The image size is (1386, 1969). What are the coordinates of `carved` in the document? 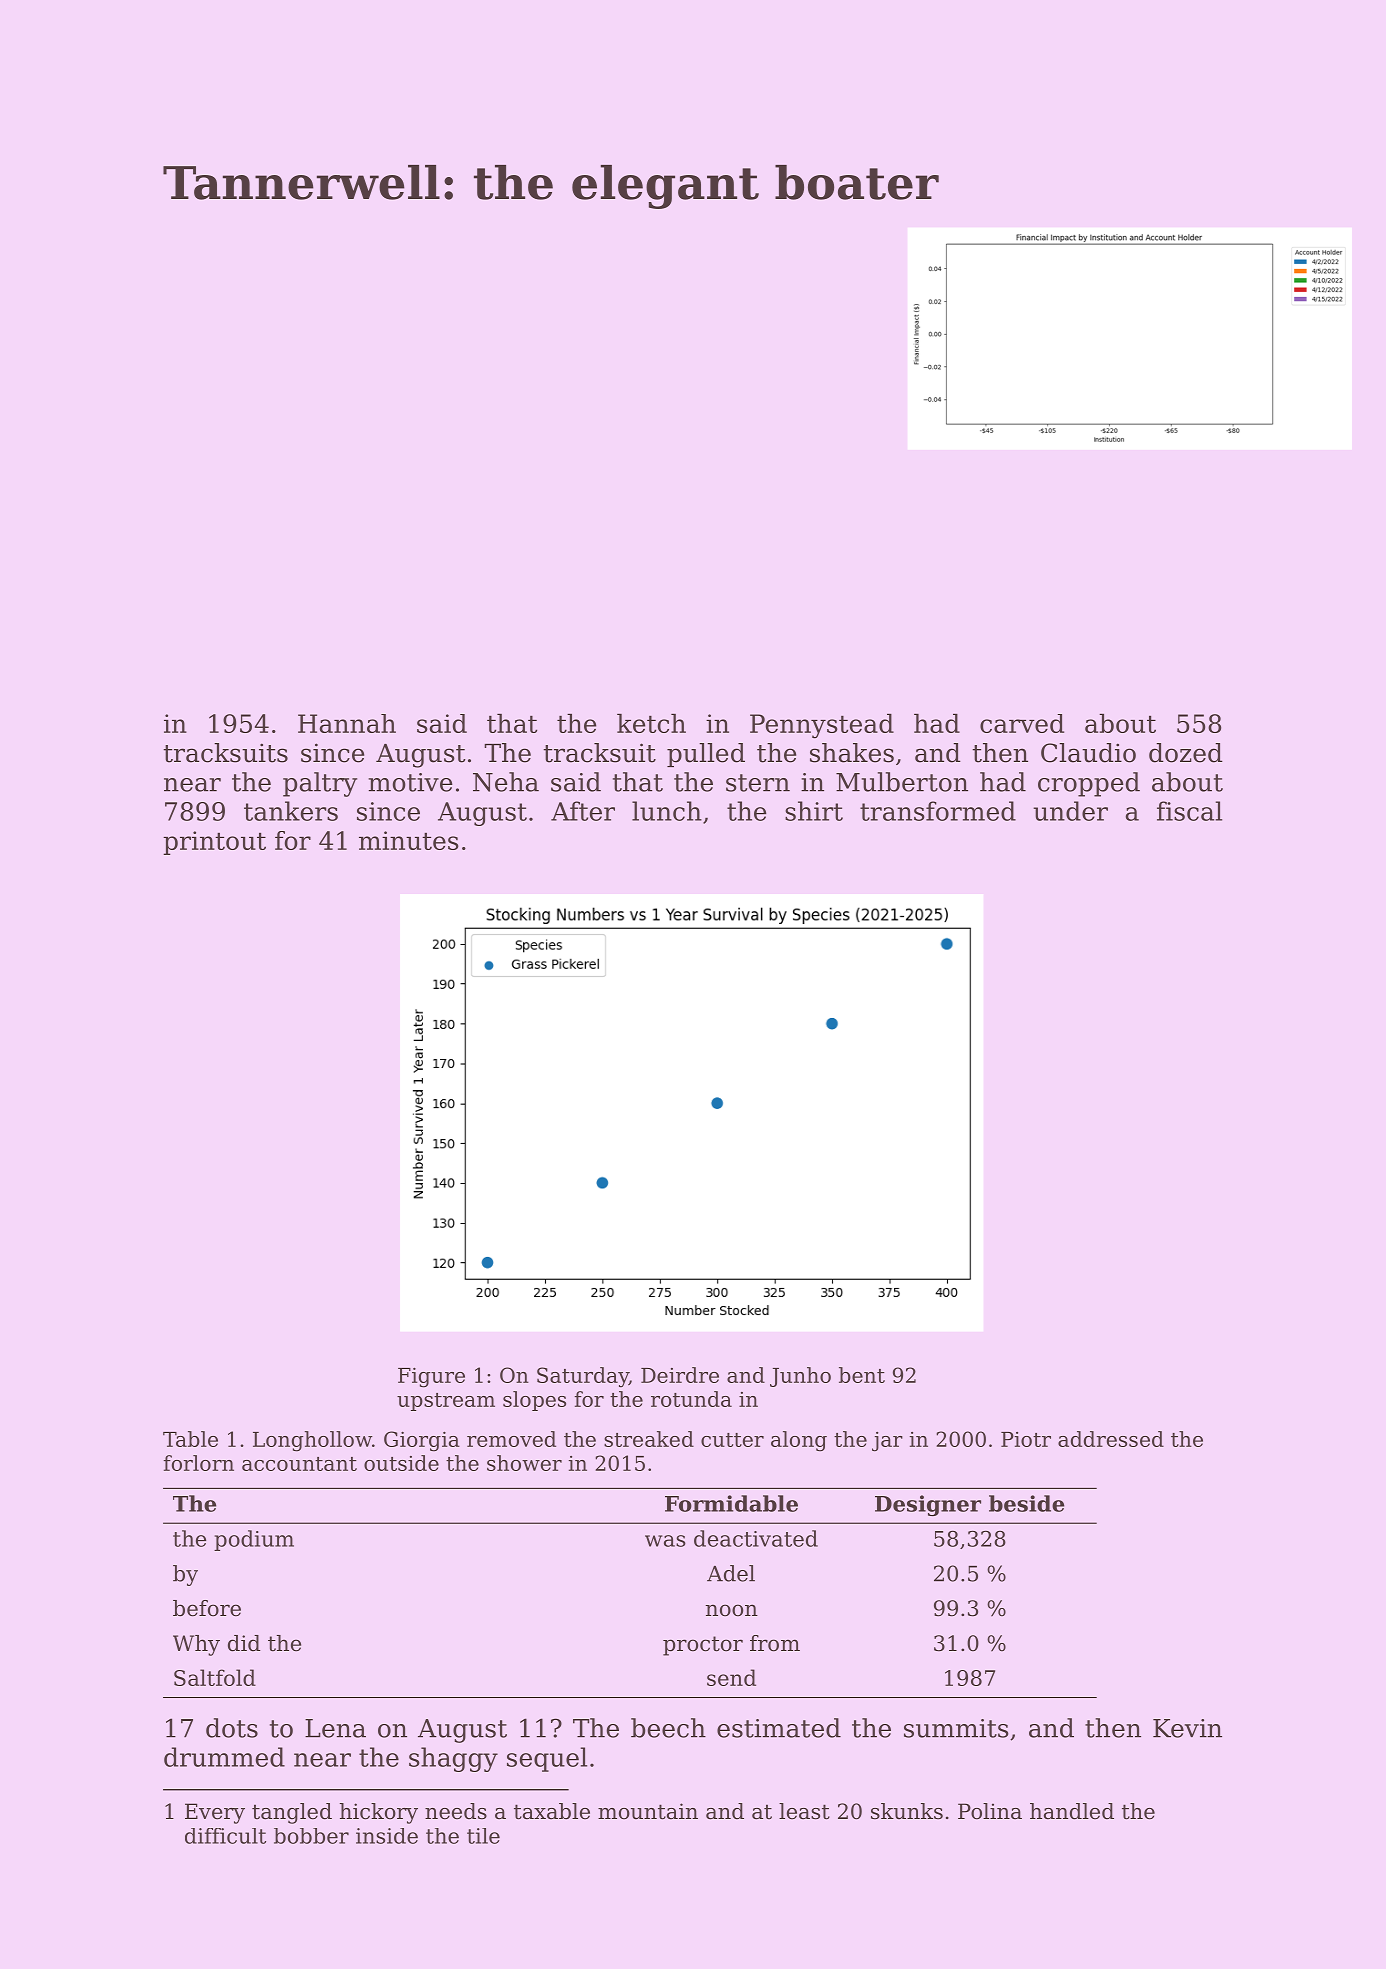 It's located at (1022, 723).
